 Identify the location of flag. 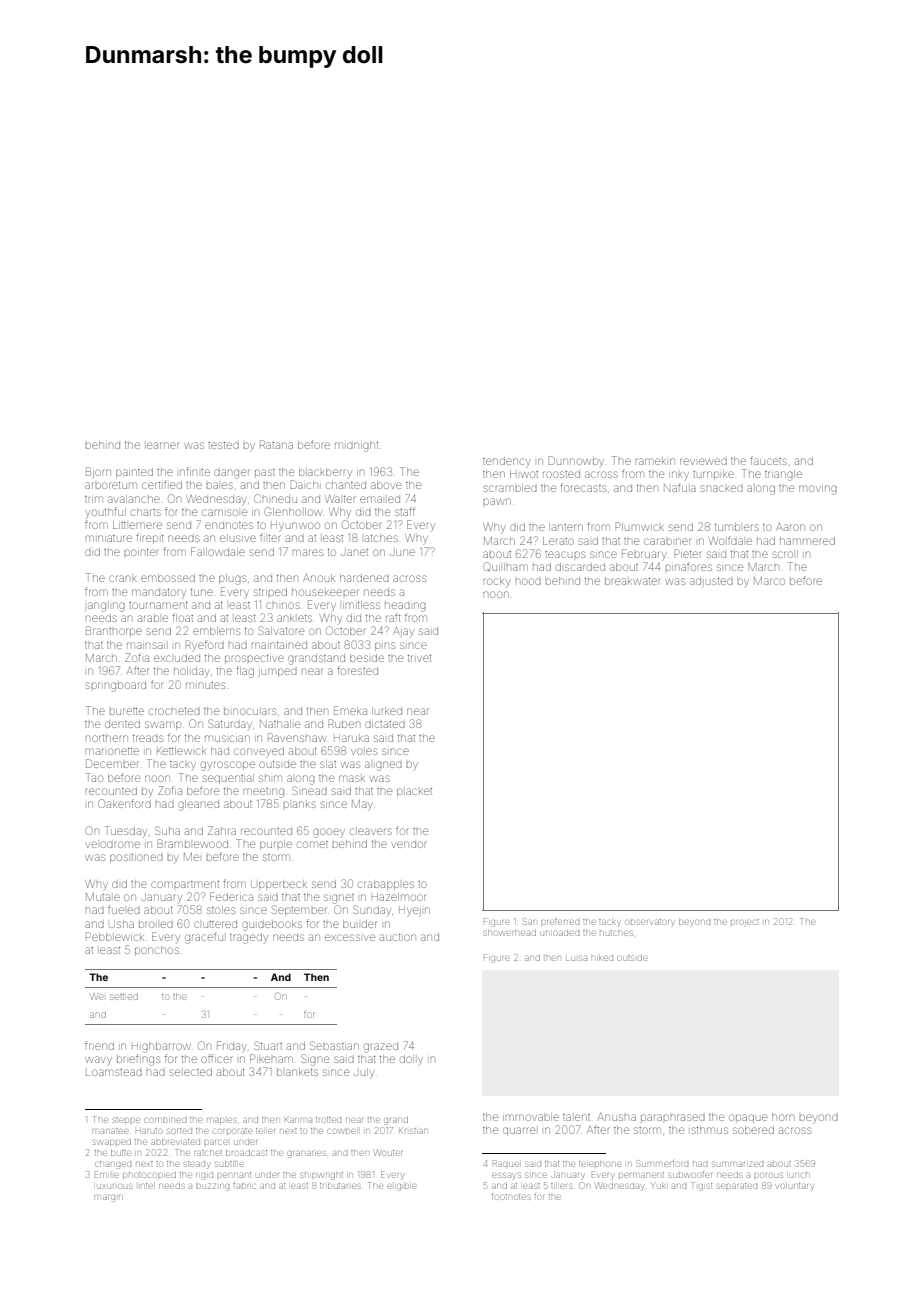
(245, 672).
